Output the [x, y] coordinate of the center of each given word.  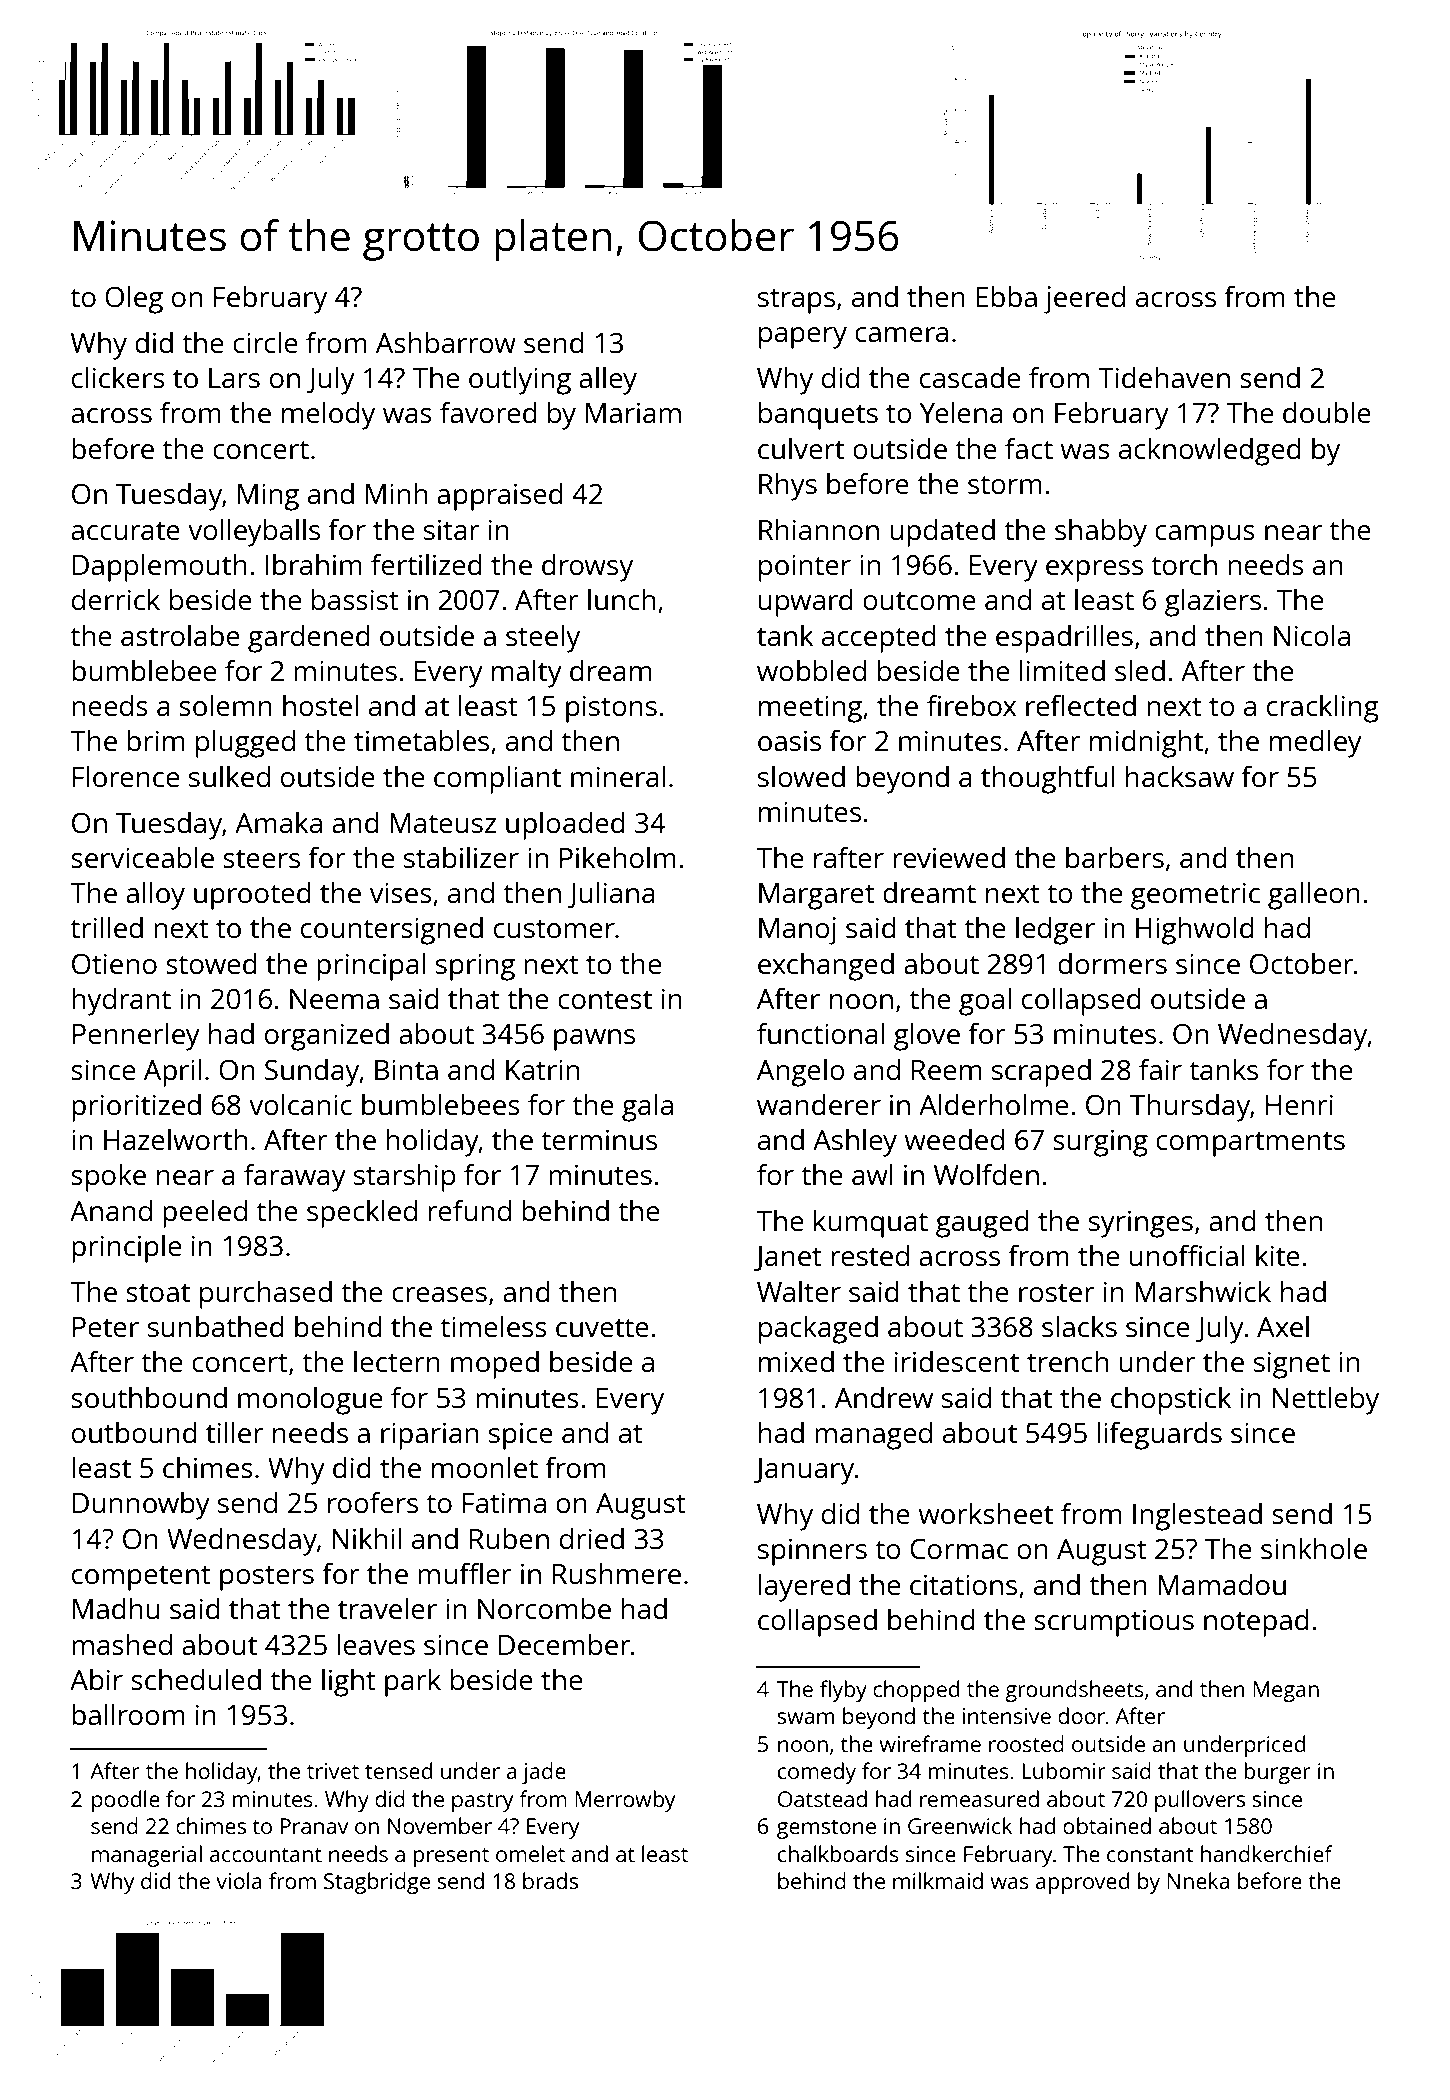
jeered [1084, 299]
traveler [387, 1608]
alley [608, 380]
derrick [116, 599]
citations [963, 1584]
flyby [843, 1691]
